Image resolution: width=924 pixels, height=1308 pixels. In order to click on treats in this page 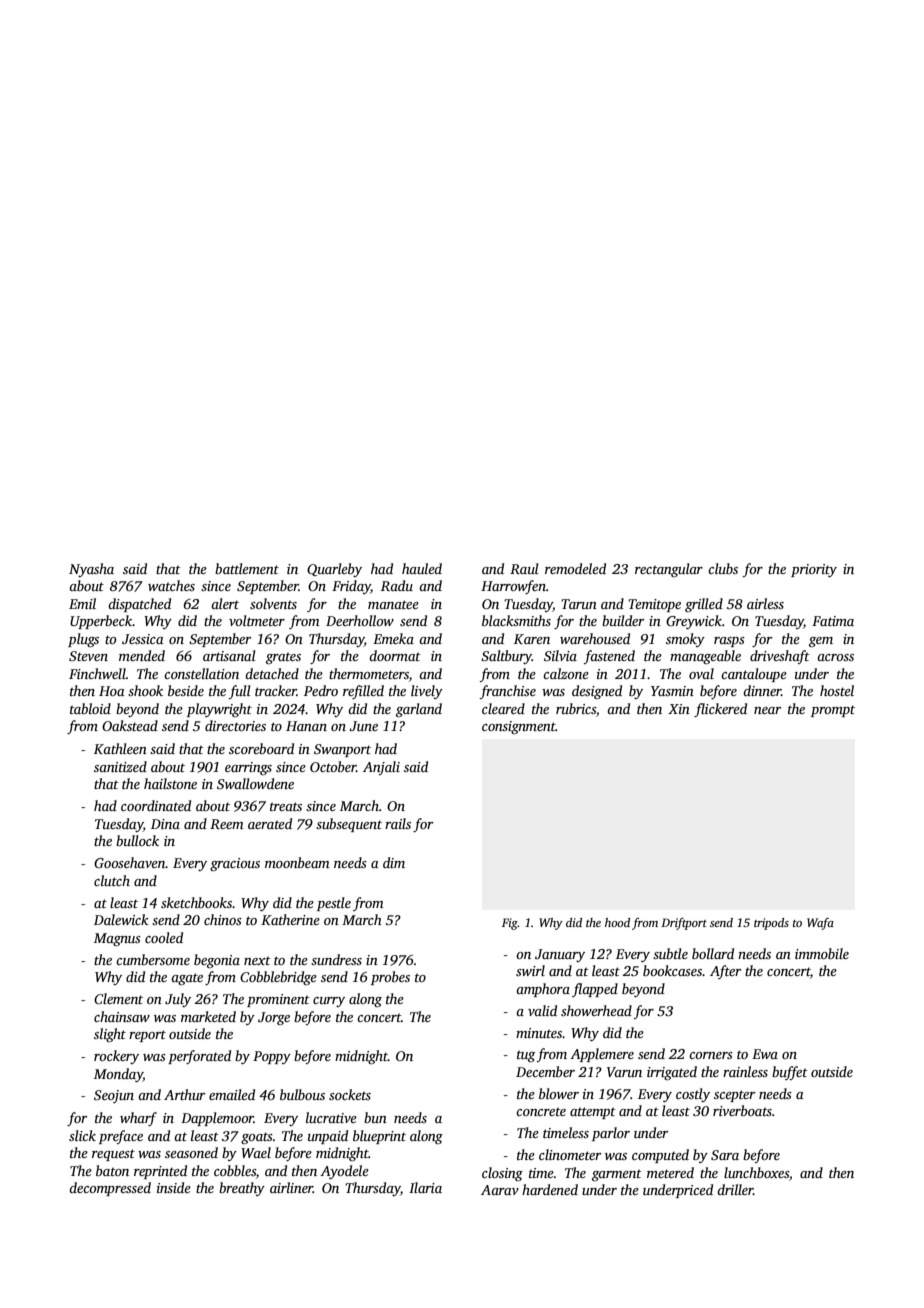, I will do `click(286, 806)`.
